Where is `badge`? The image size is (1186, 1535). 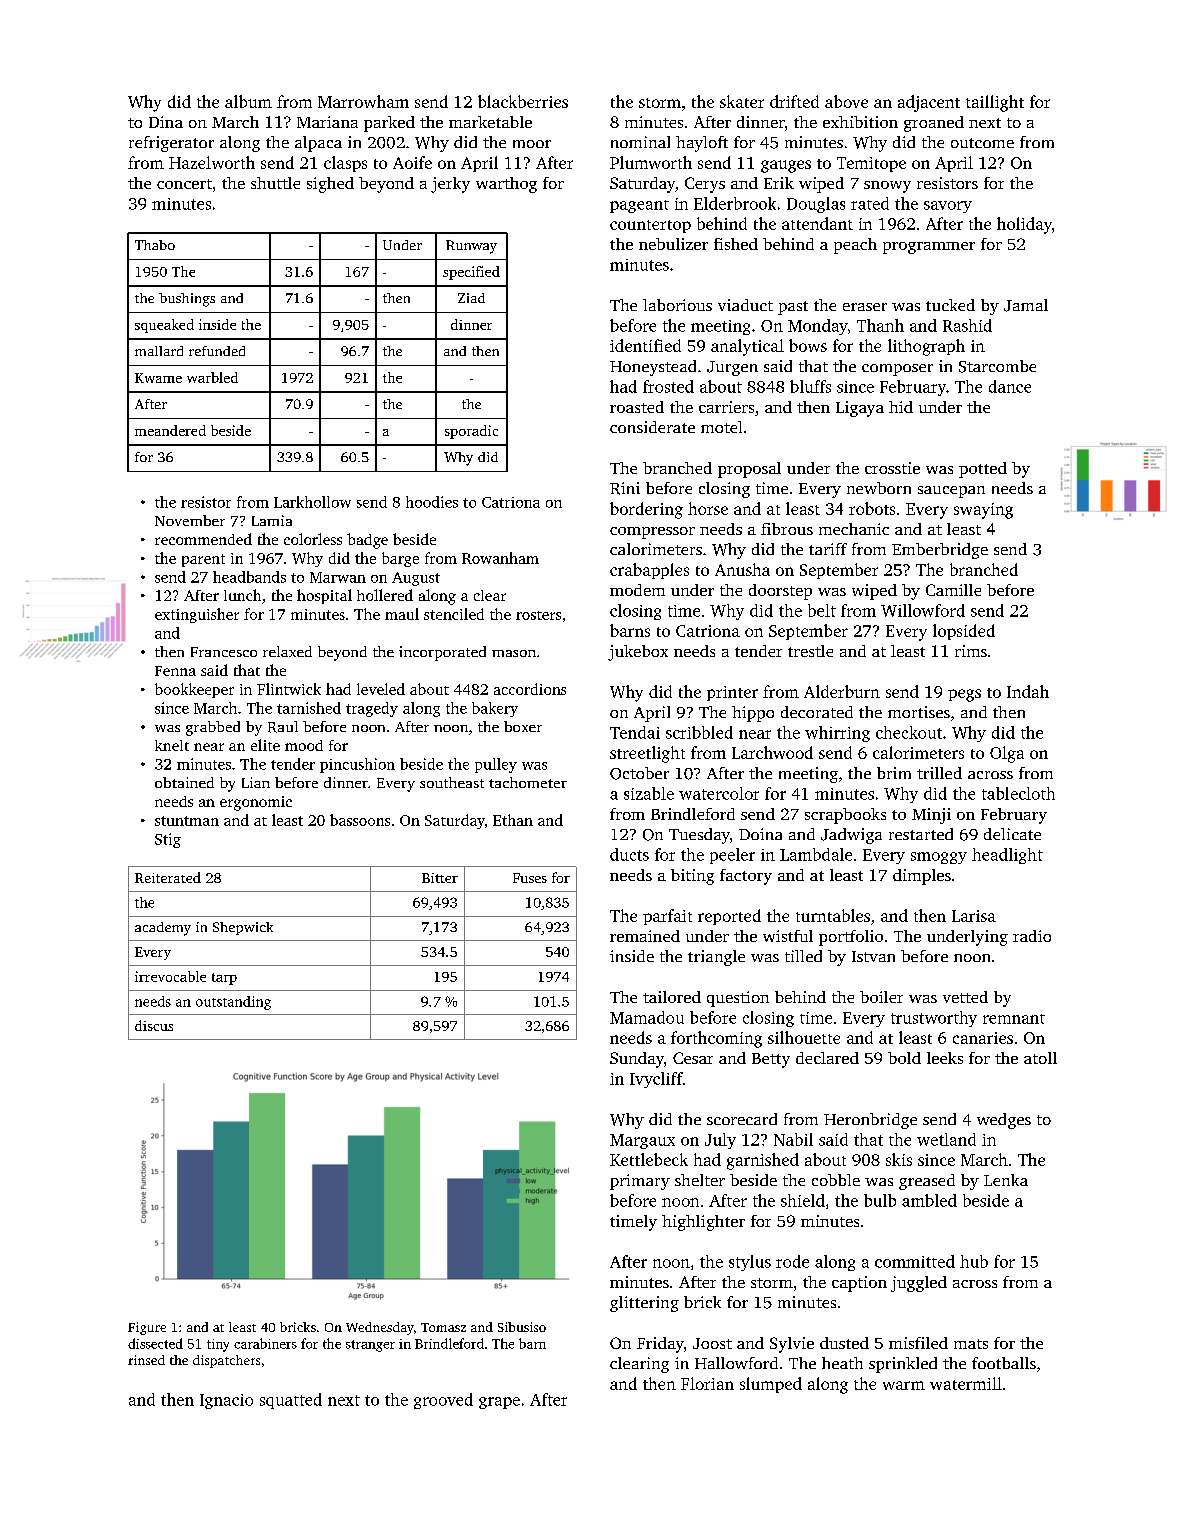
badge is located at coordinates (367, 541).
